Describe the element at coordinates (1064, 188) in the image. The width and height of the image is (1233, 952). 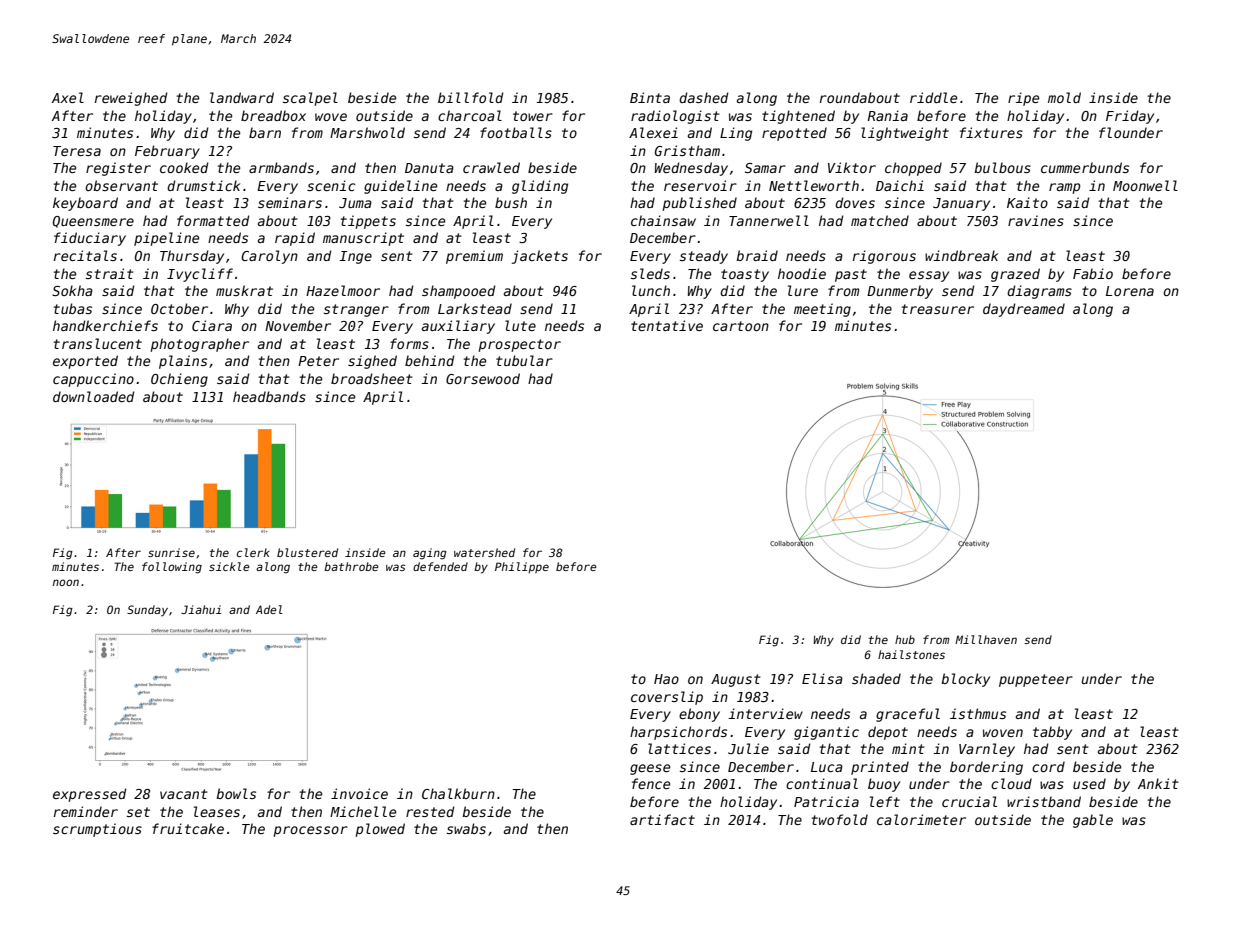
I see `ramp` at that location.
